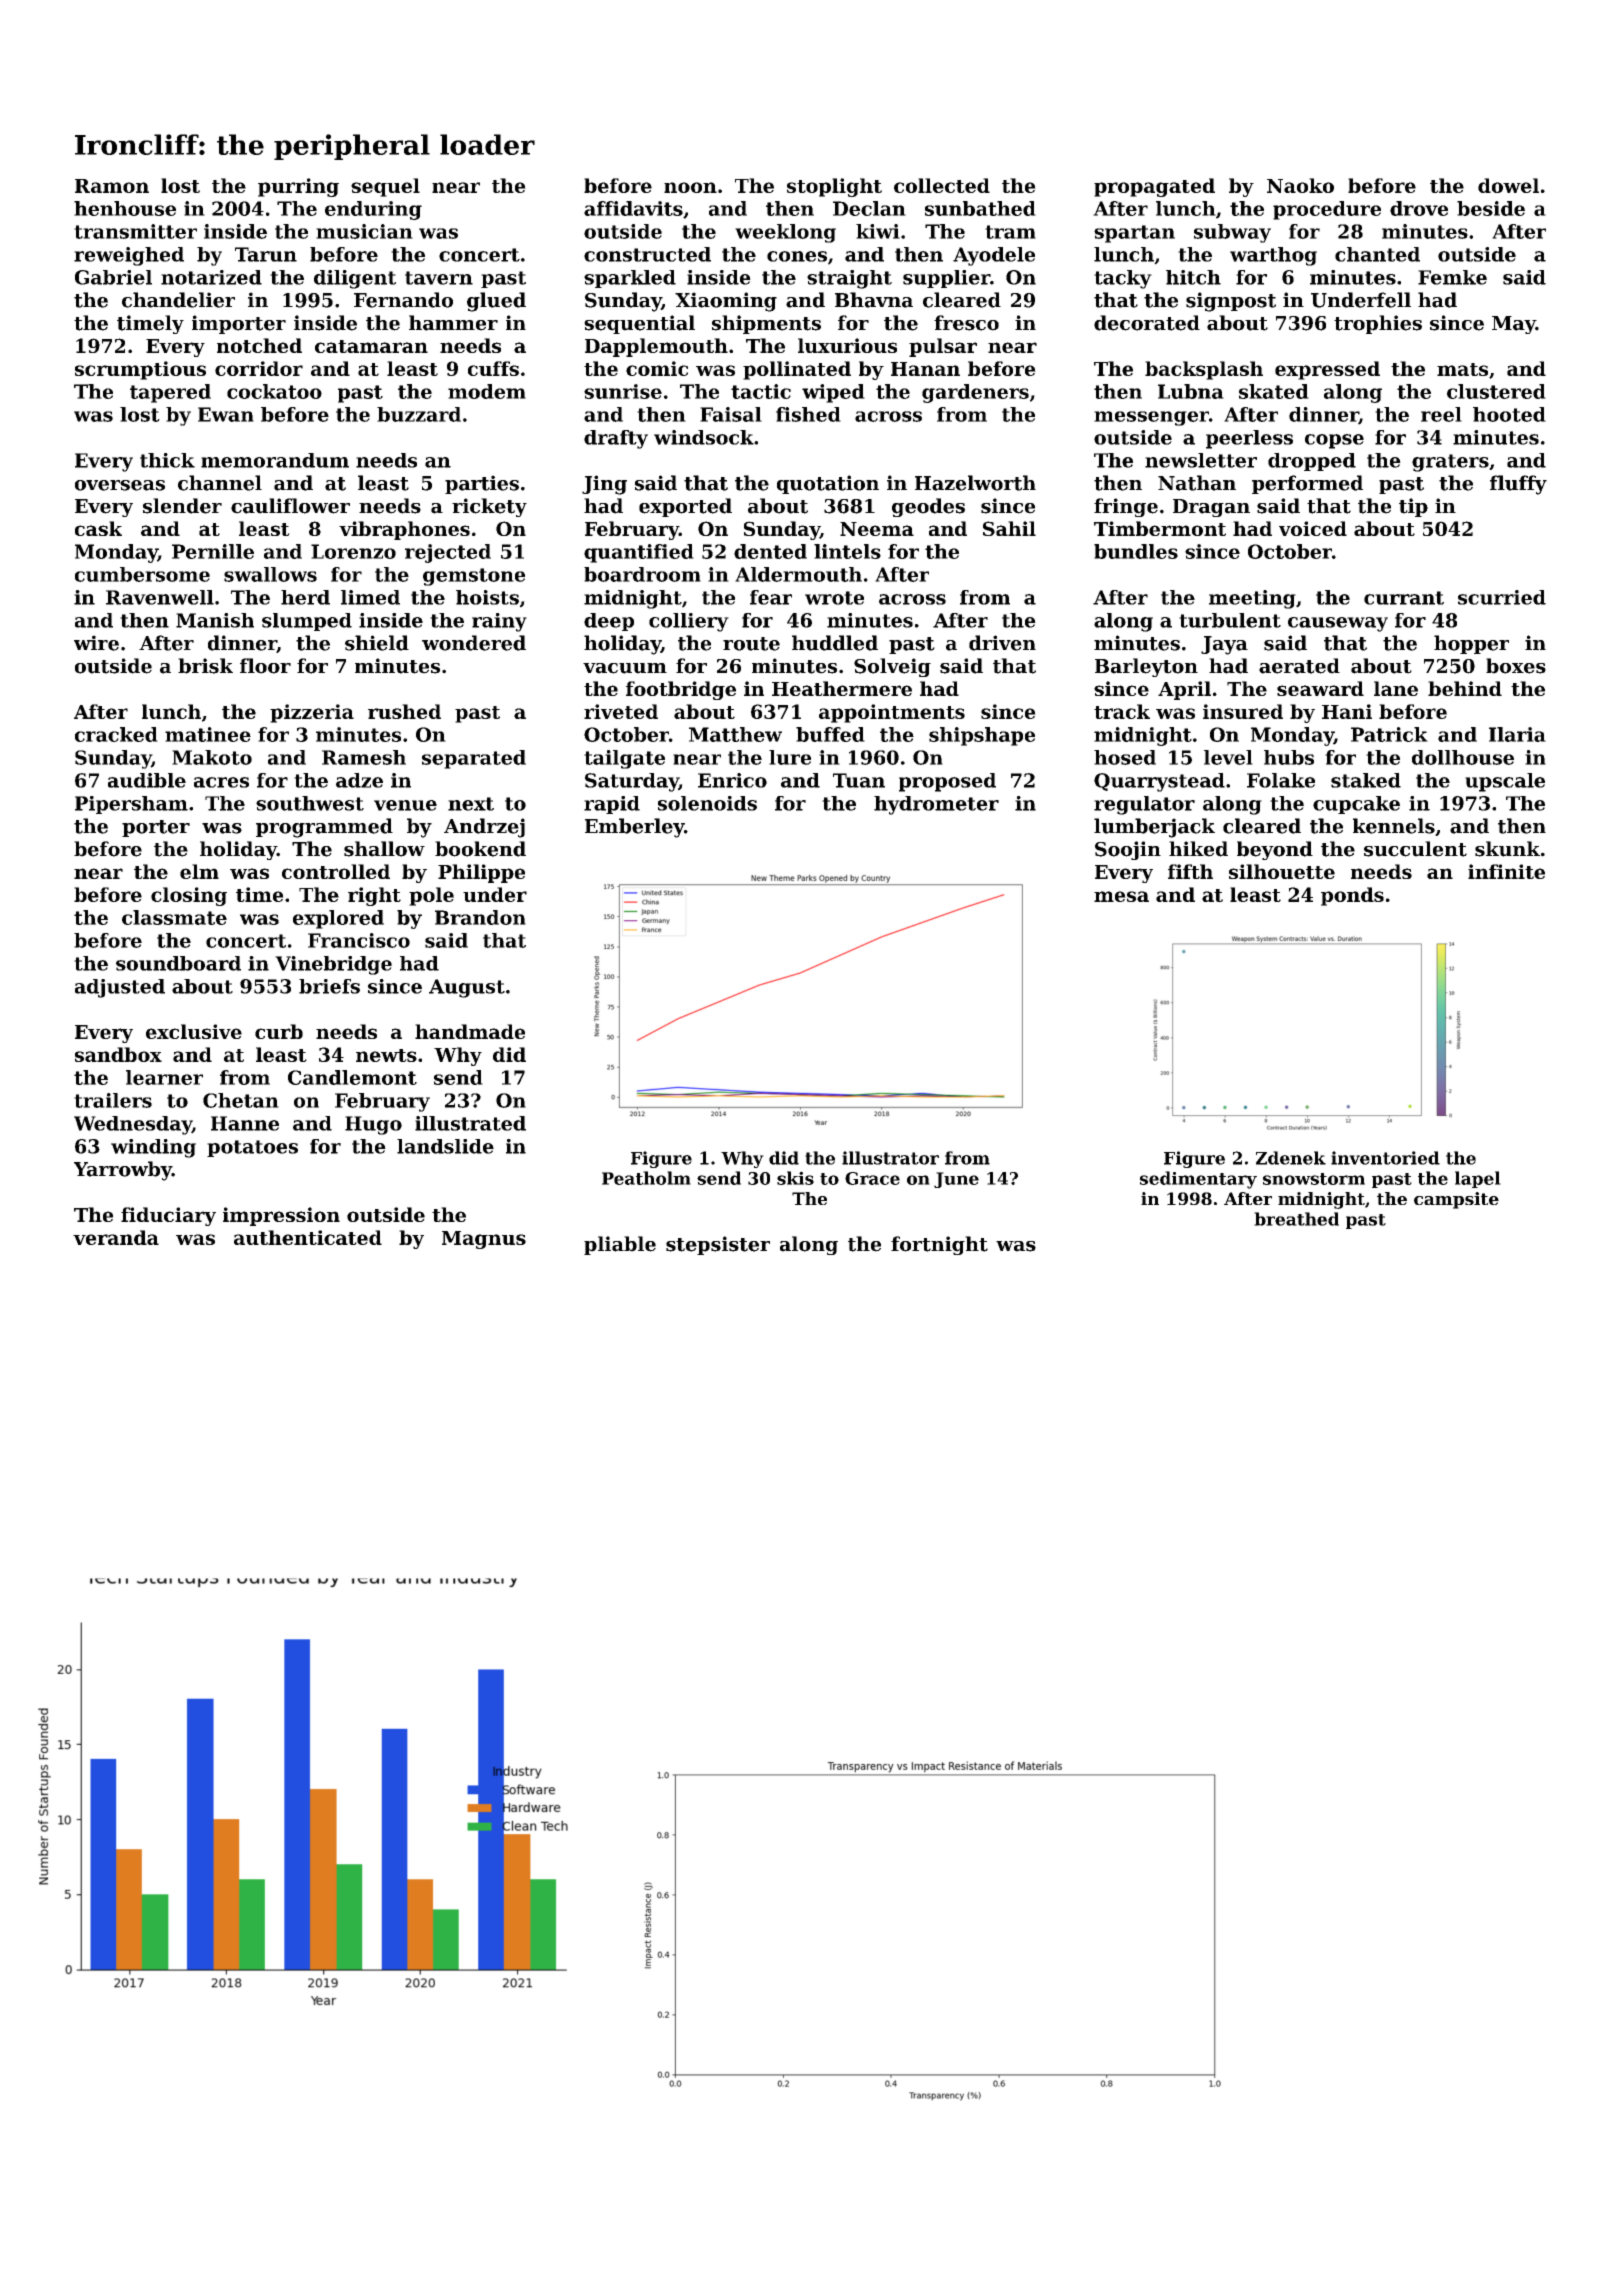 Image resolution: width=1620 pixels, height=2292 pixels. What do you see at coordinates (735, 734) in the screenshot?
I see `Matthew` at bounding box center [735, 734].
